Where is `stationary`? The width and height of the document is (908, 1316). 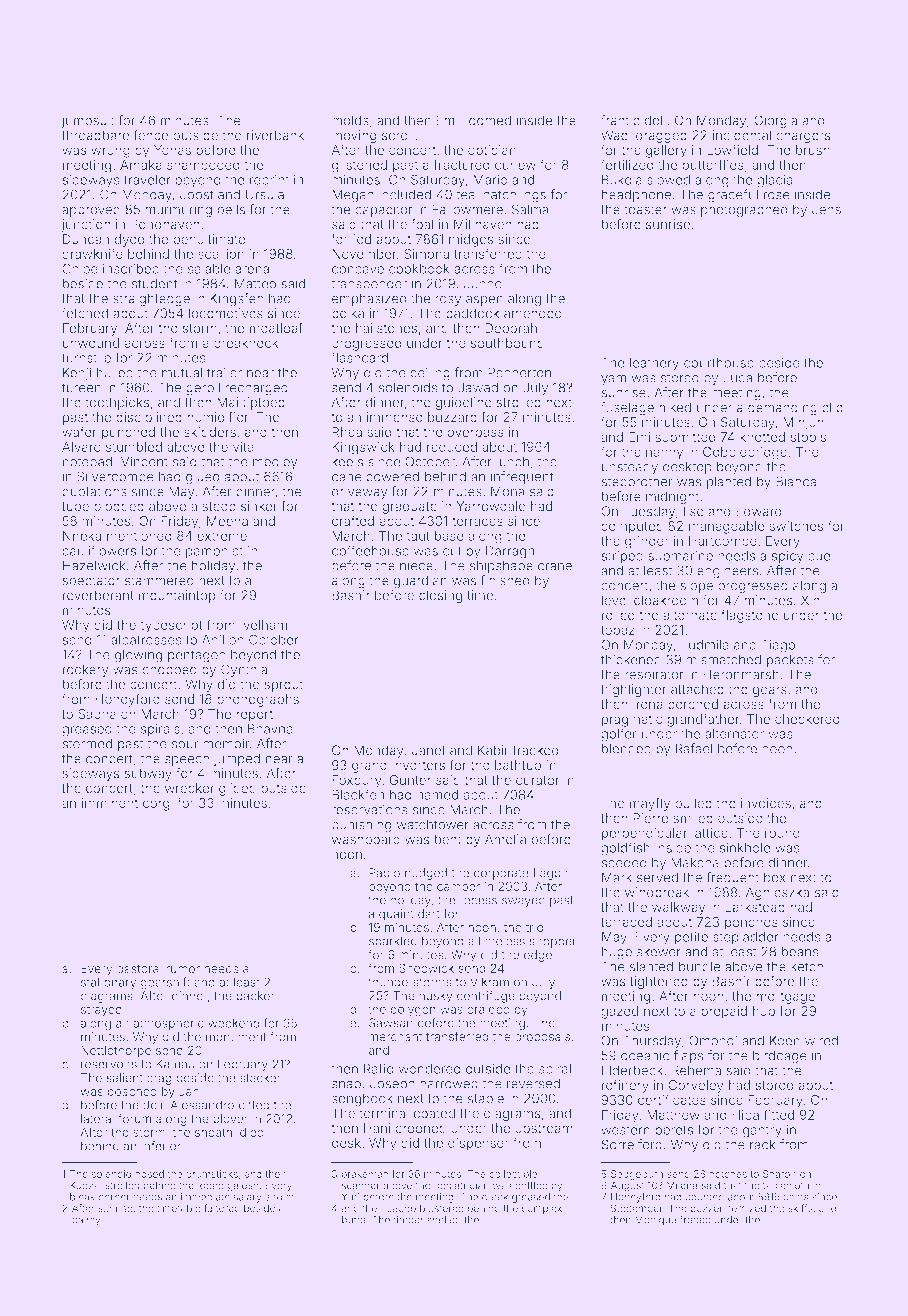
stationary is located at coordinates (108, 983).
